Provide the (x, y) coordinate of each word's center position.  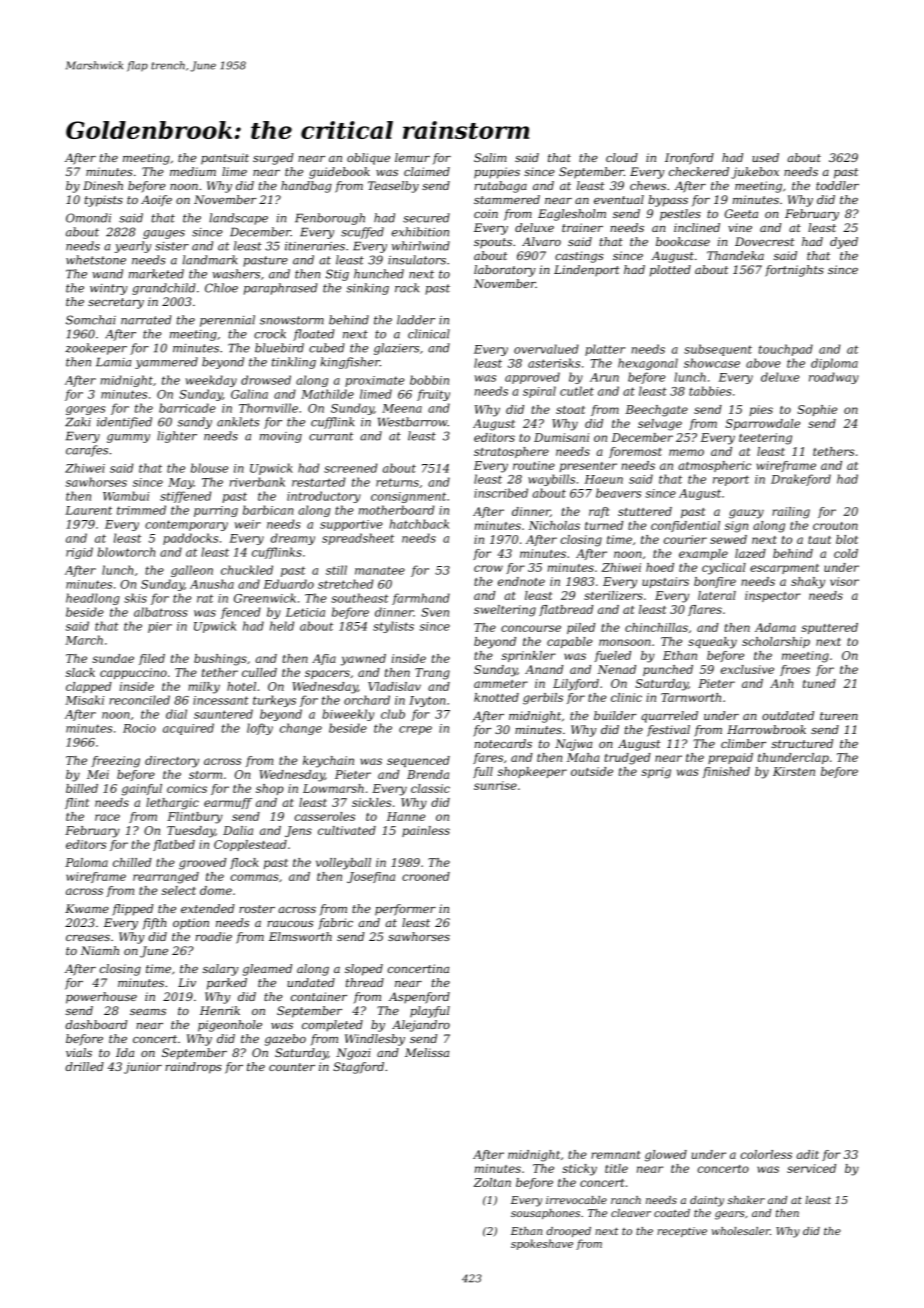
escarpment (784, 569)
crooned (426, 876)
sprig (656, 773)
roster (257, 909)
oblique (368, 159)
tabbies (710, 391)
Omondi (88, 218)
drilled (84, 1066)
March (84, 640)
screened (350, 468)
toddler (837, 185)
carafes (87, 451)
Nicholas (554, 525)
